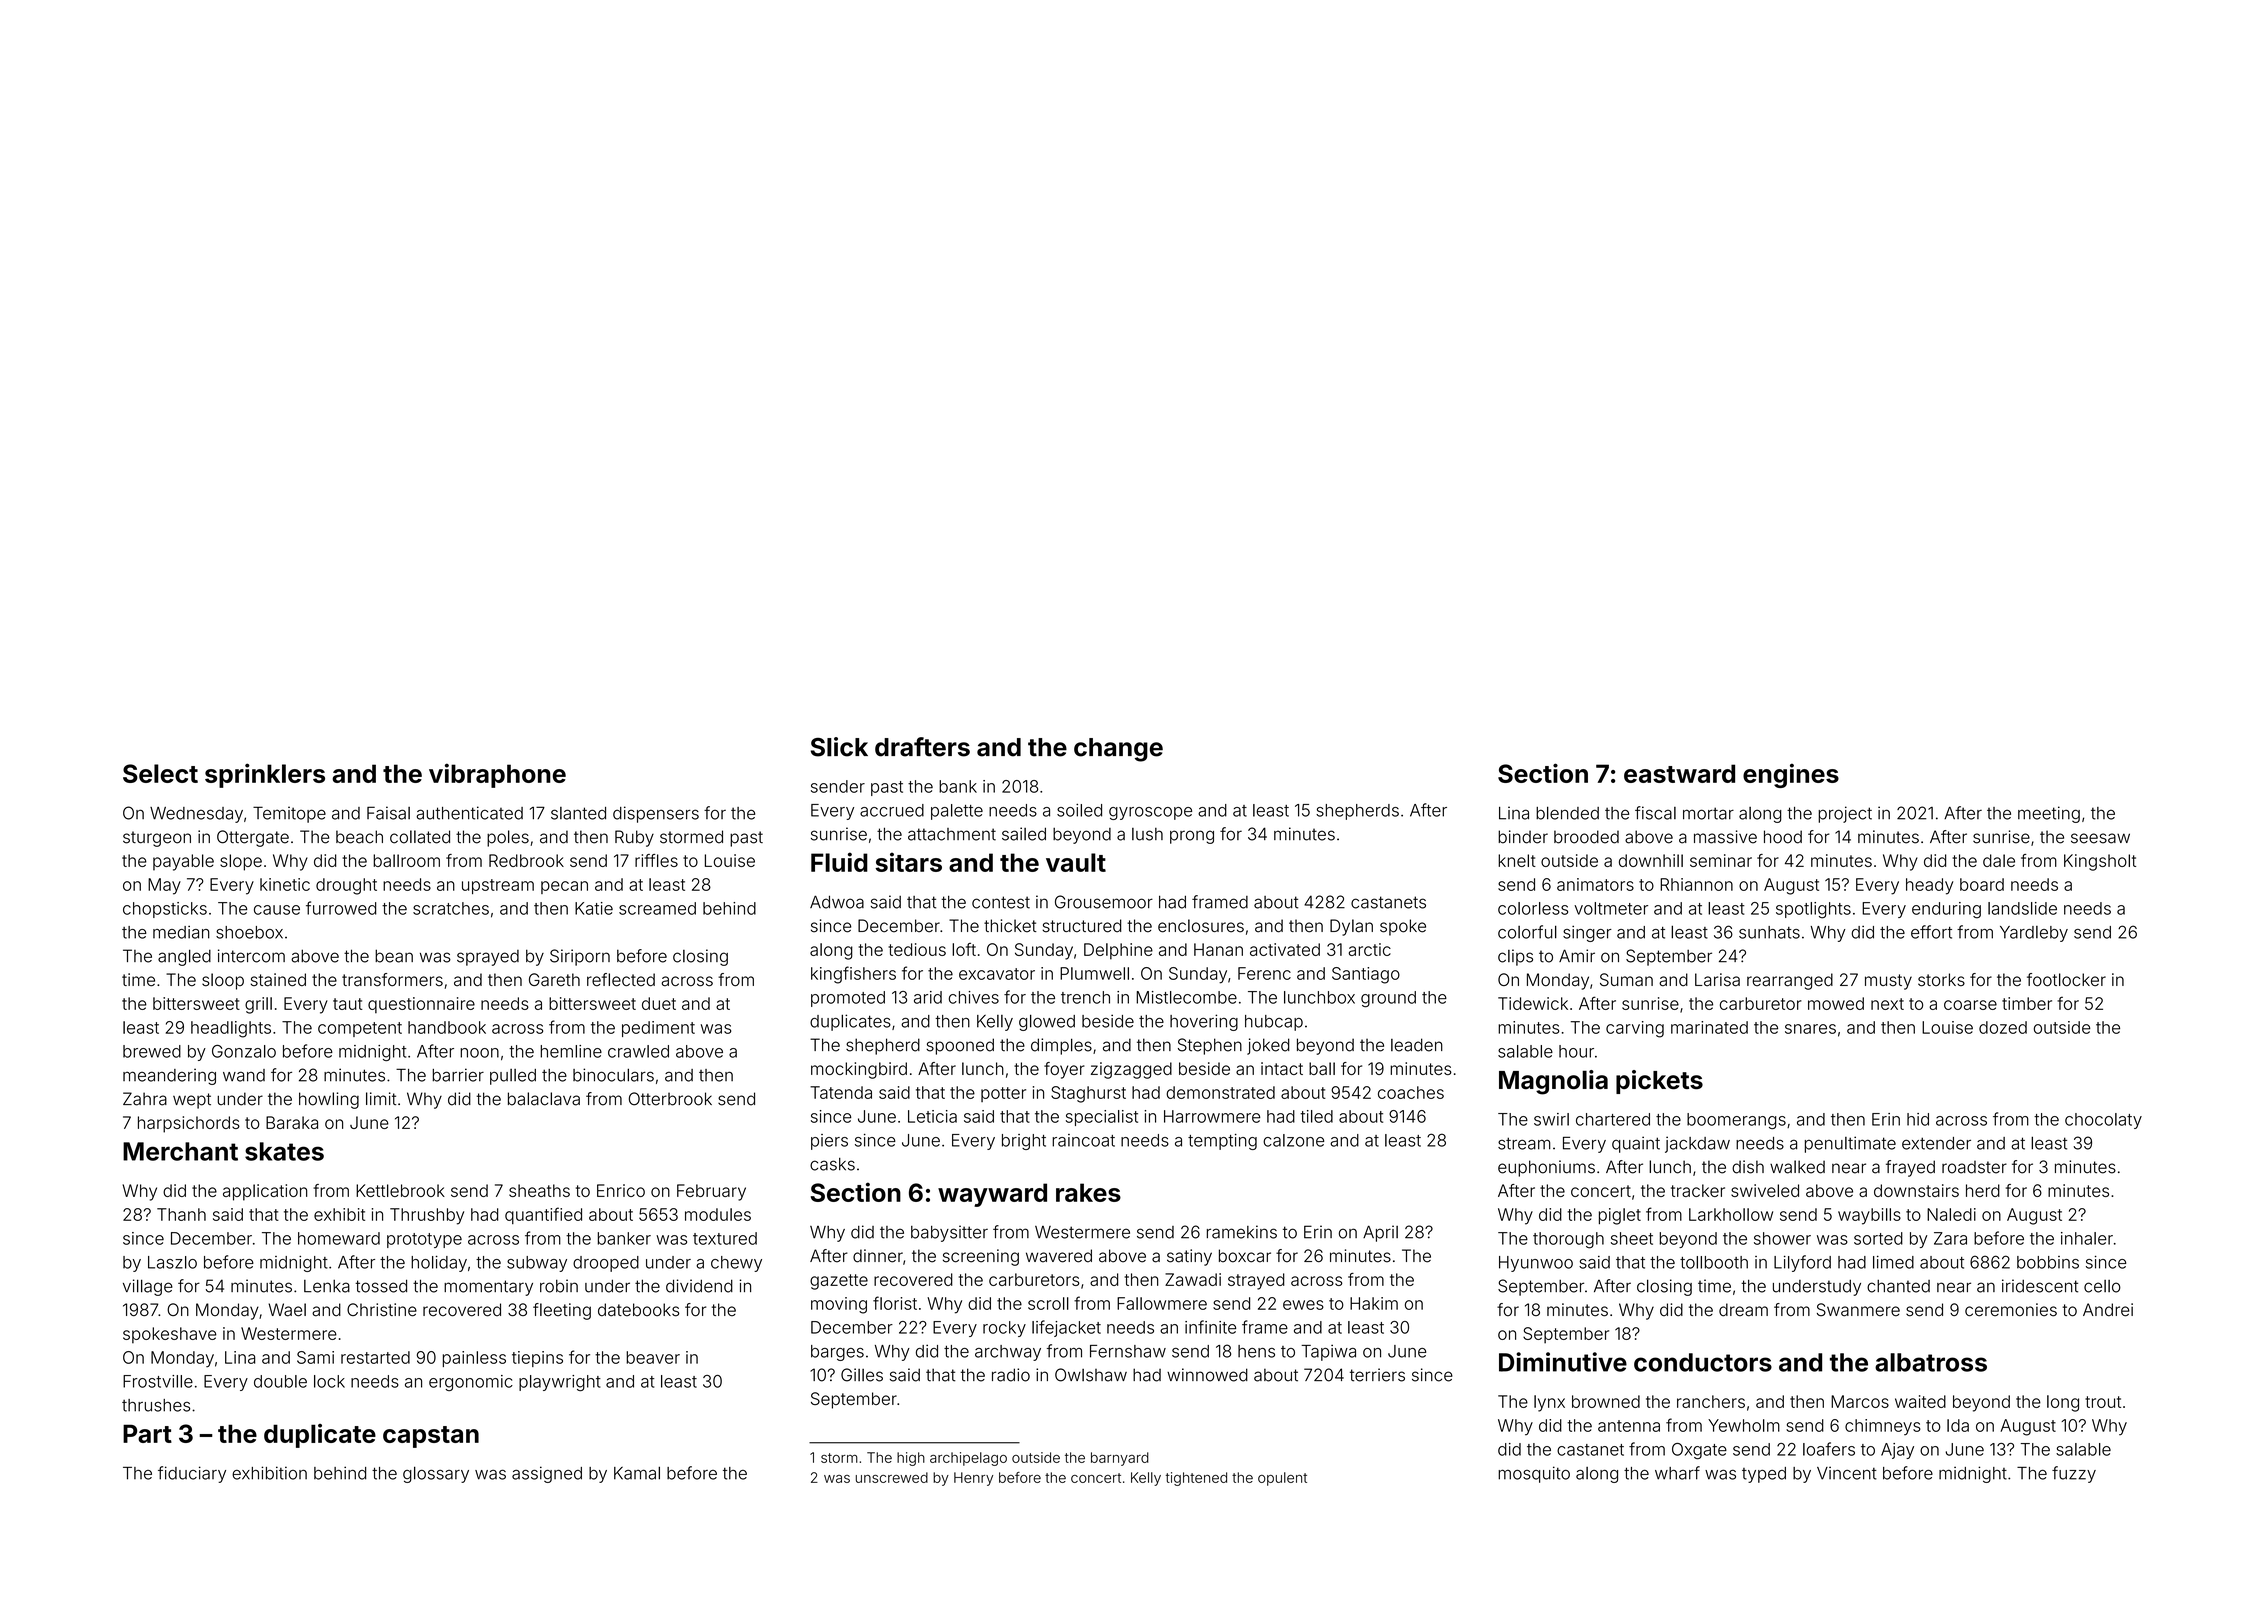 The height and width of the document is (1603, 2267). What do you see at coordinates (2100, 862) in the document?
I see `Kingsholt` at bounding box center [2100, 862].
